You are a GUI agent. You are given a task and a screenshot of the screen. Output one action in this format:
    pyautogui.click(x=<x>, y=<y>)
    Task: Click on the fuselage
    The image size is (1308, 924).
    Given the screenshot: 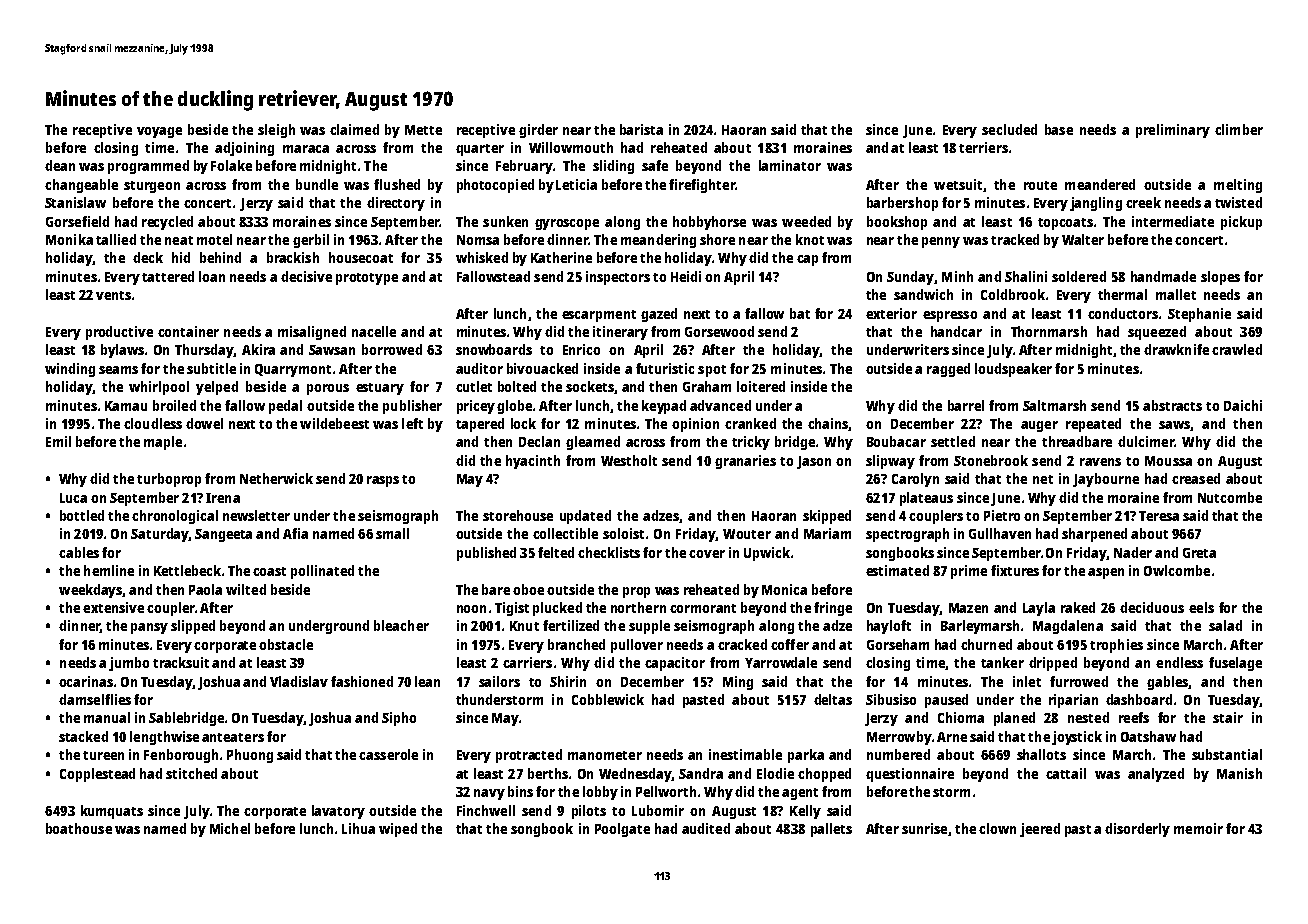 What is the action you would take?
    pyautogui.click(x=1235, y=664)
